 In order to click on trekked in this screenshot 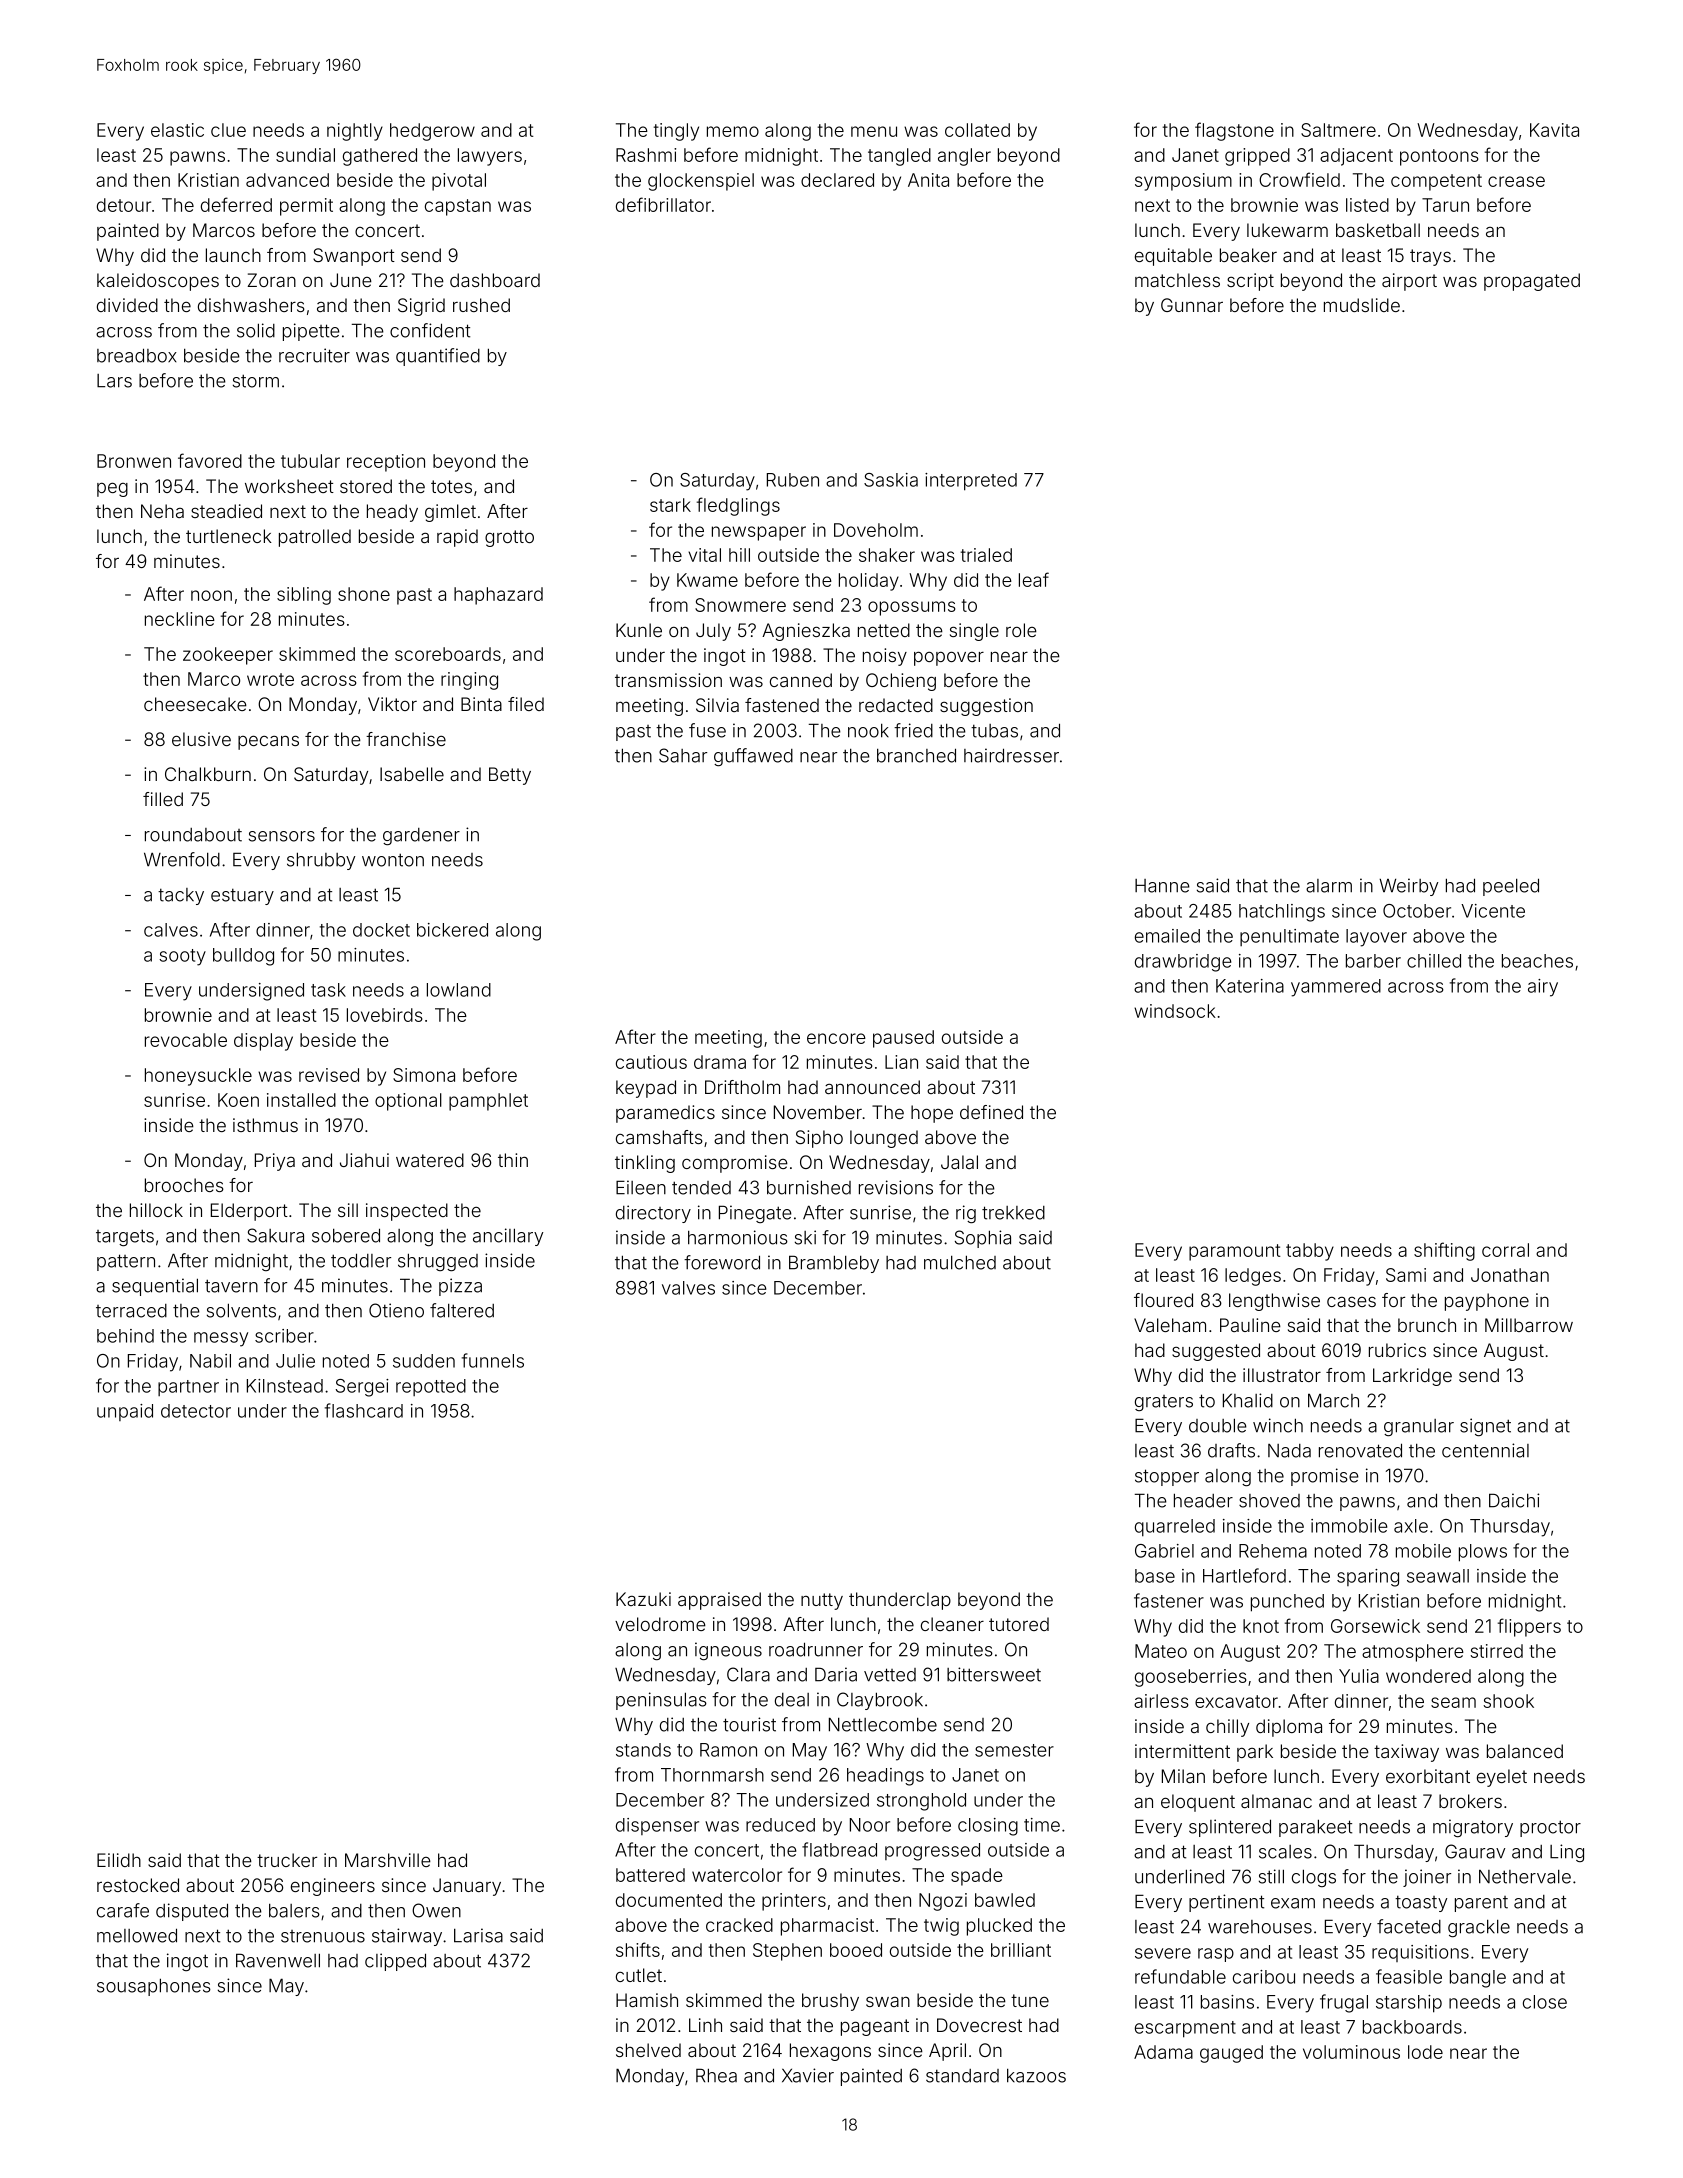, I will do `click(1013, 1213)`.
